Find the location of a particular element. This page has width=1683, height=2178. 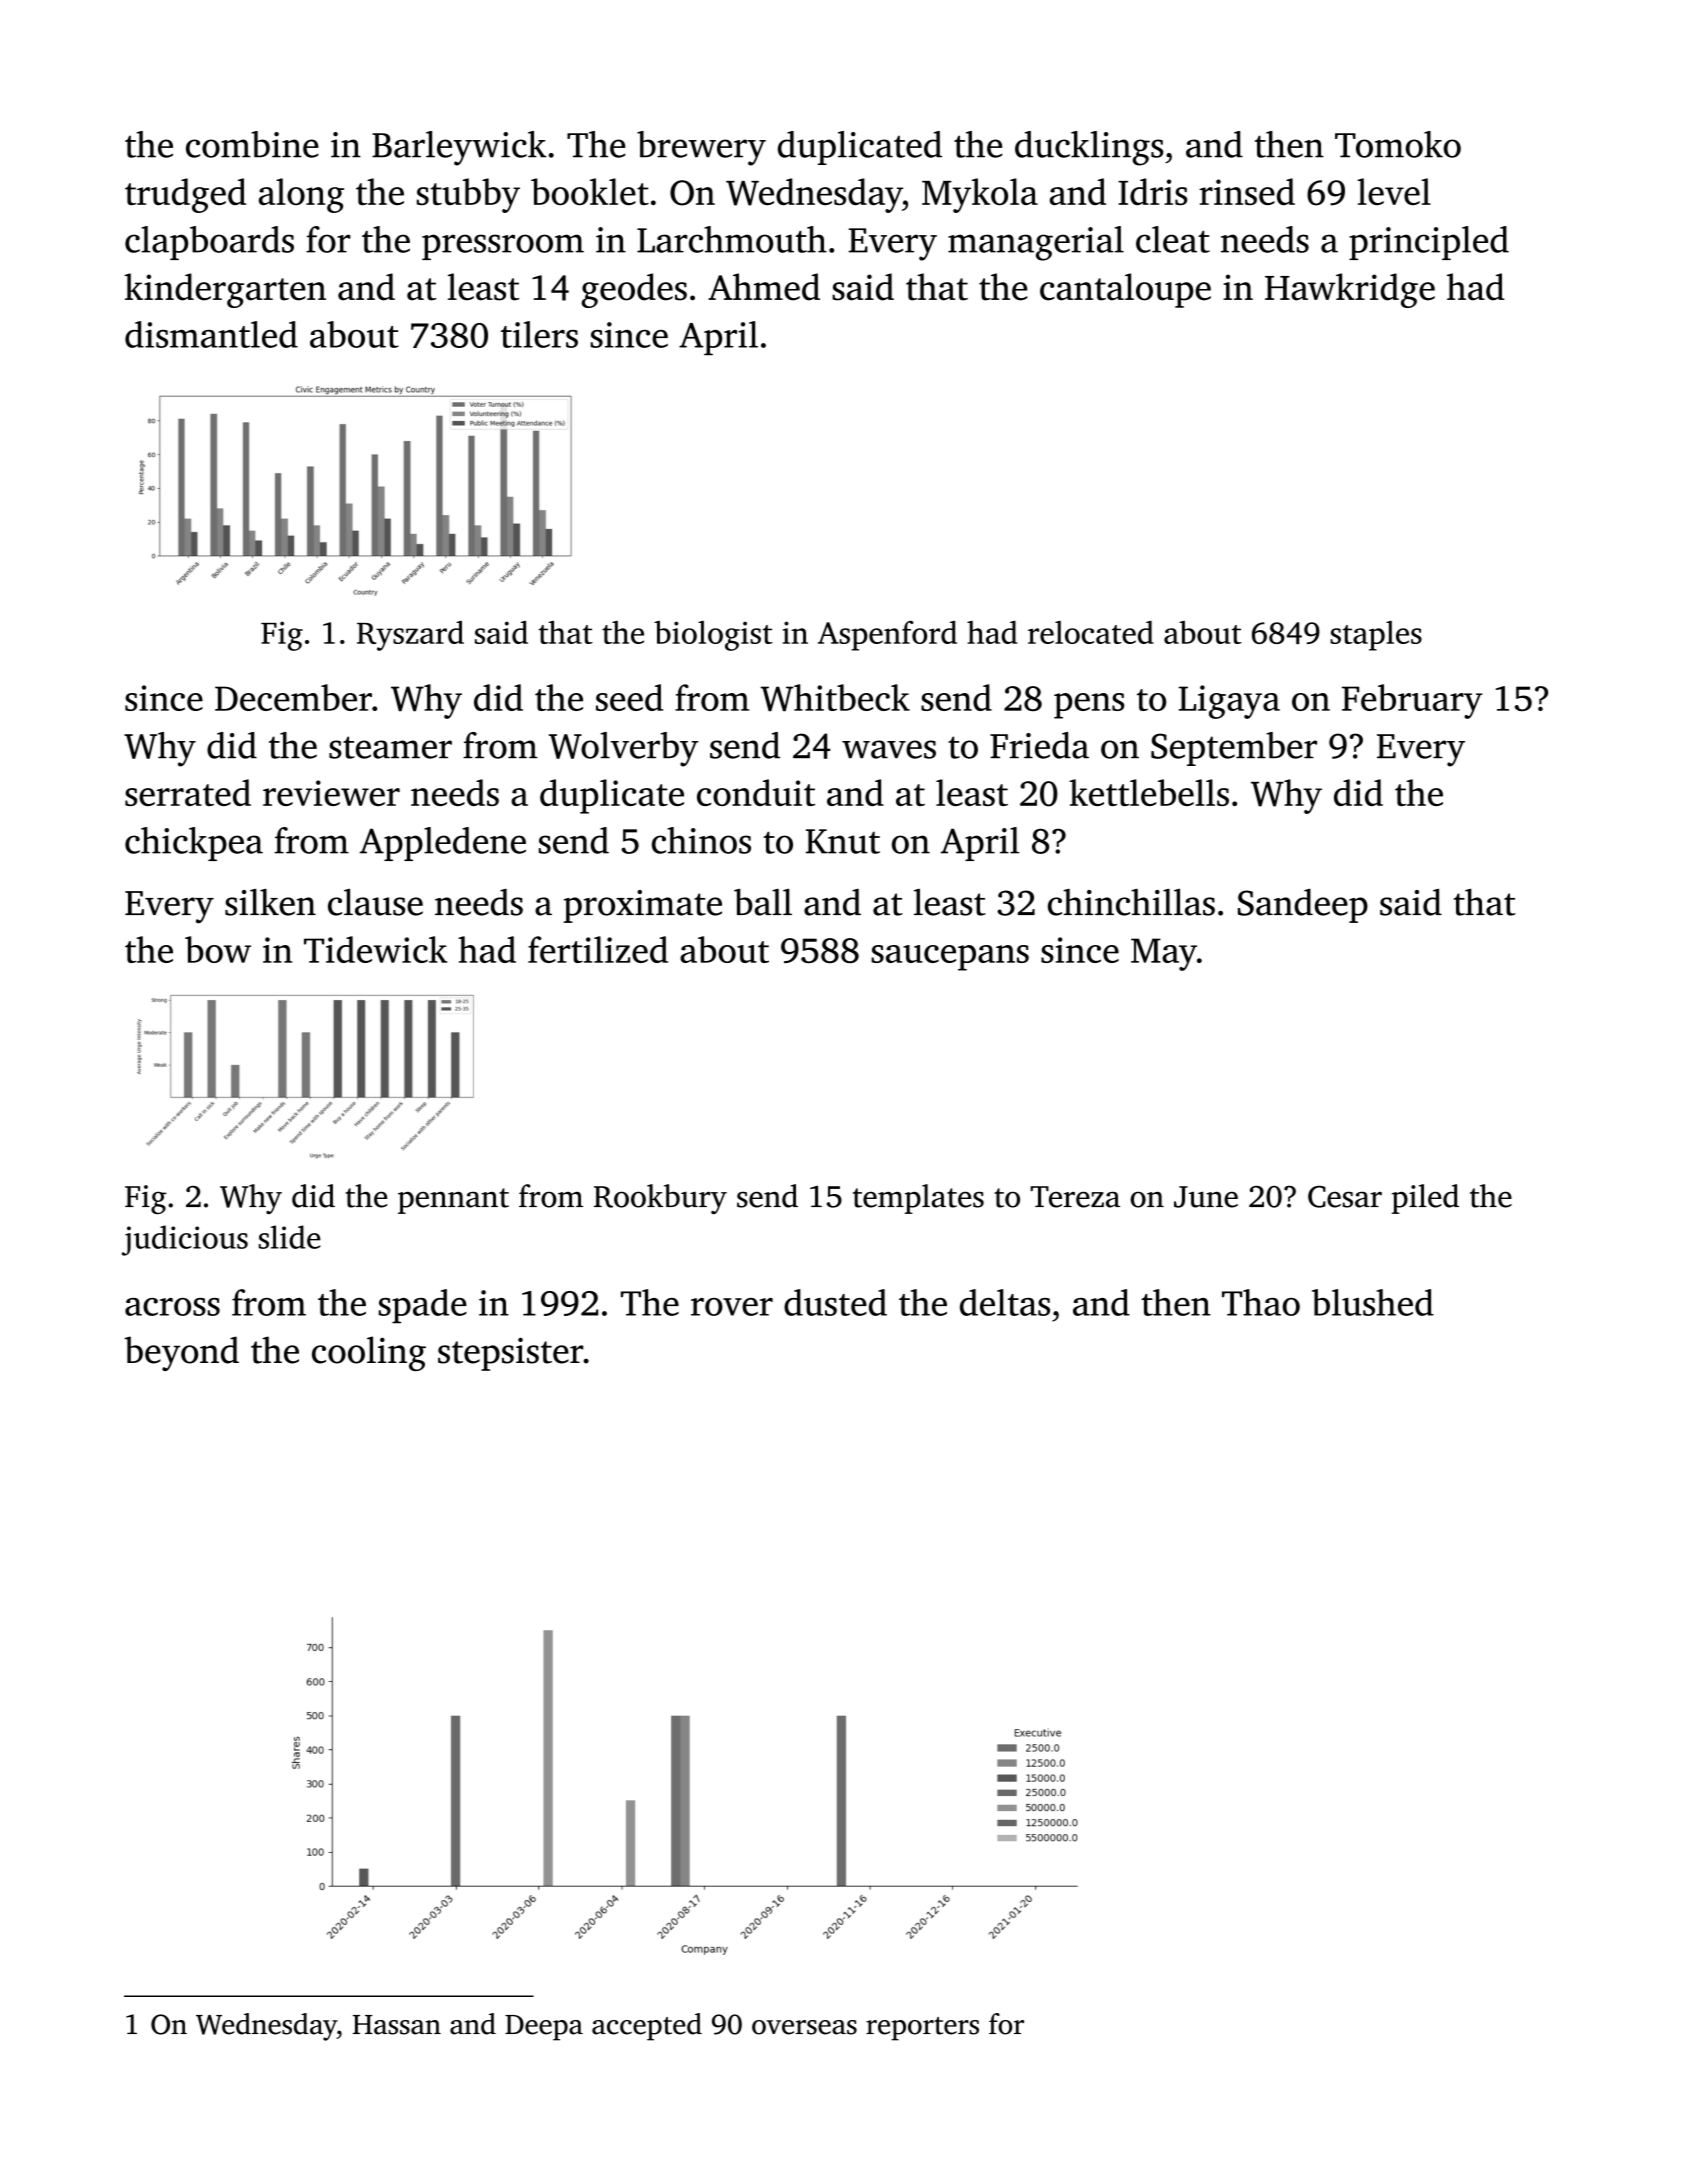

Mykola is located at coordinates (980, 195).
